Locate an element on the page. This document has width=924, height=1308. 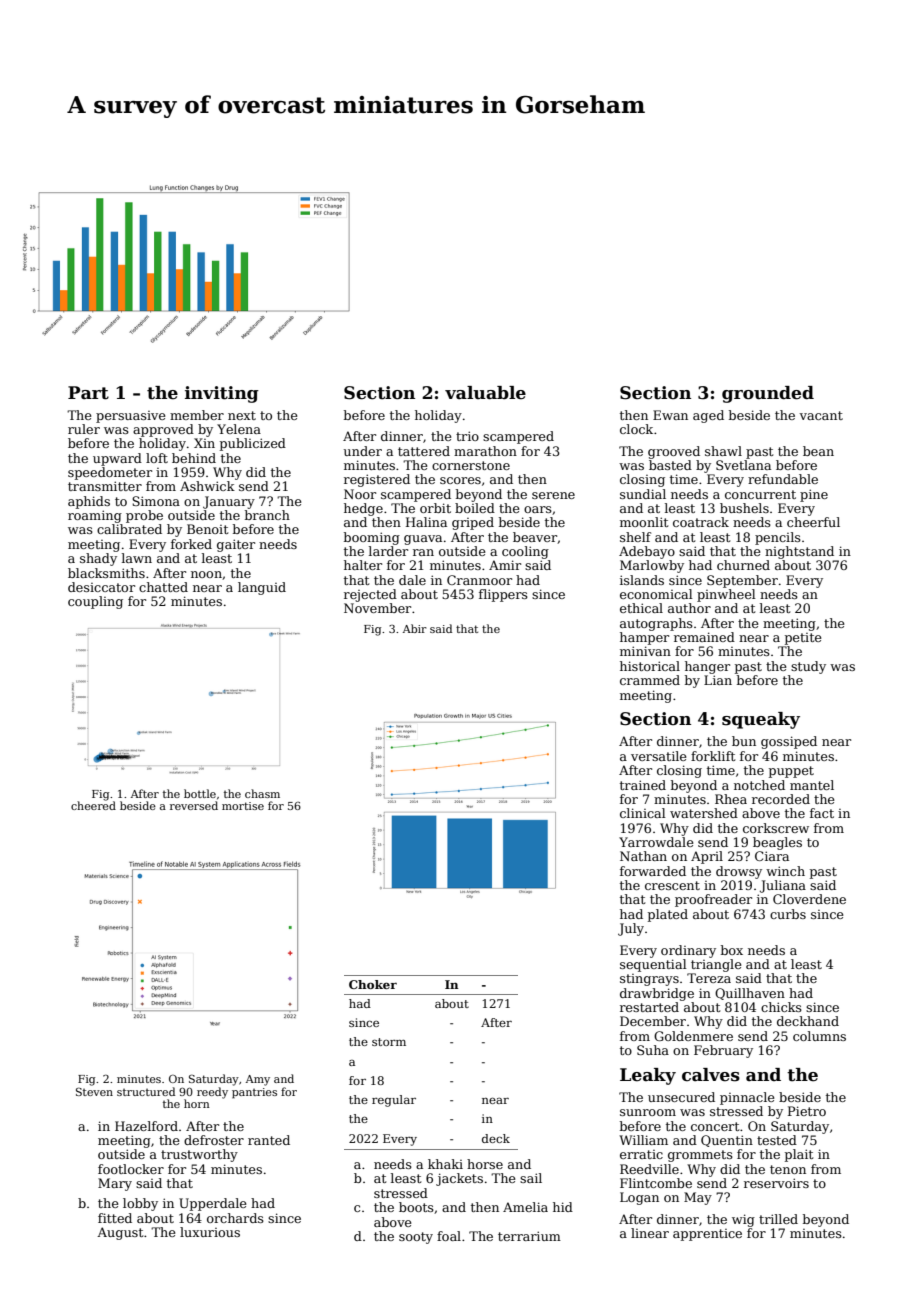
terrarium is located at coordinates (529, 1236).
